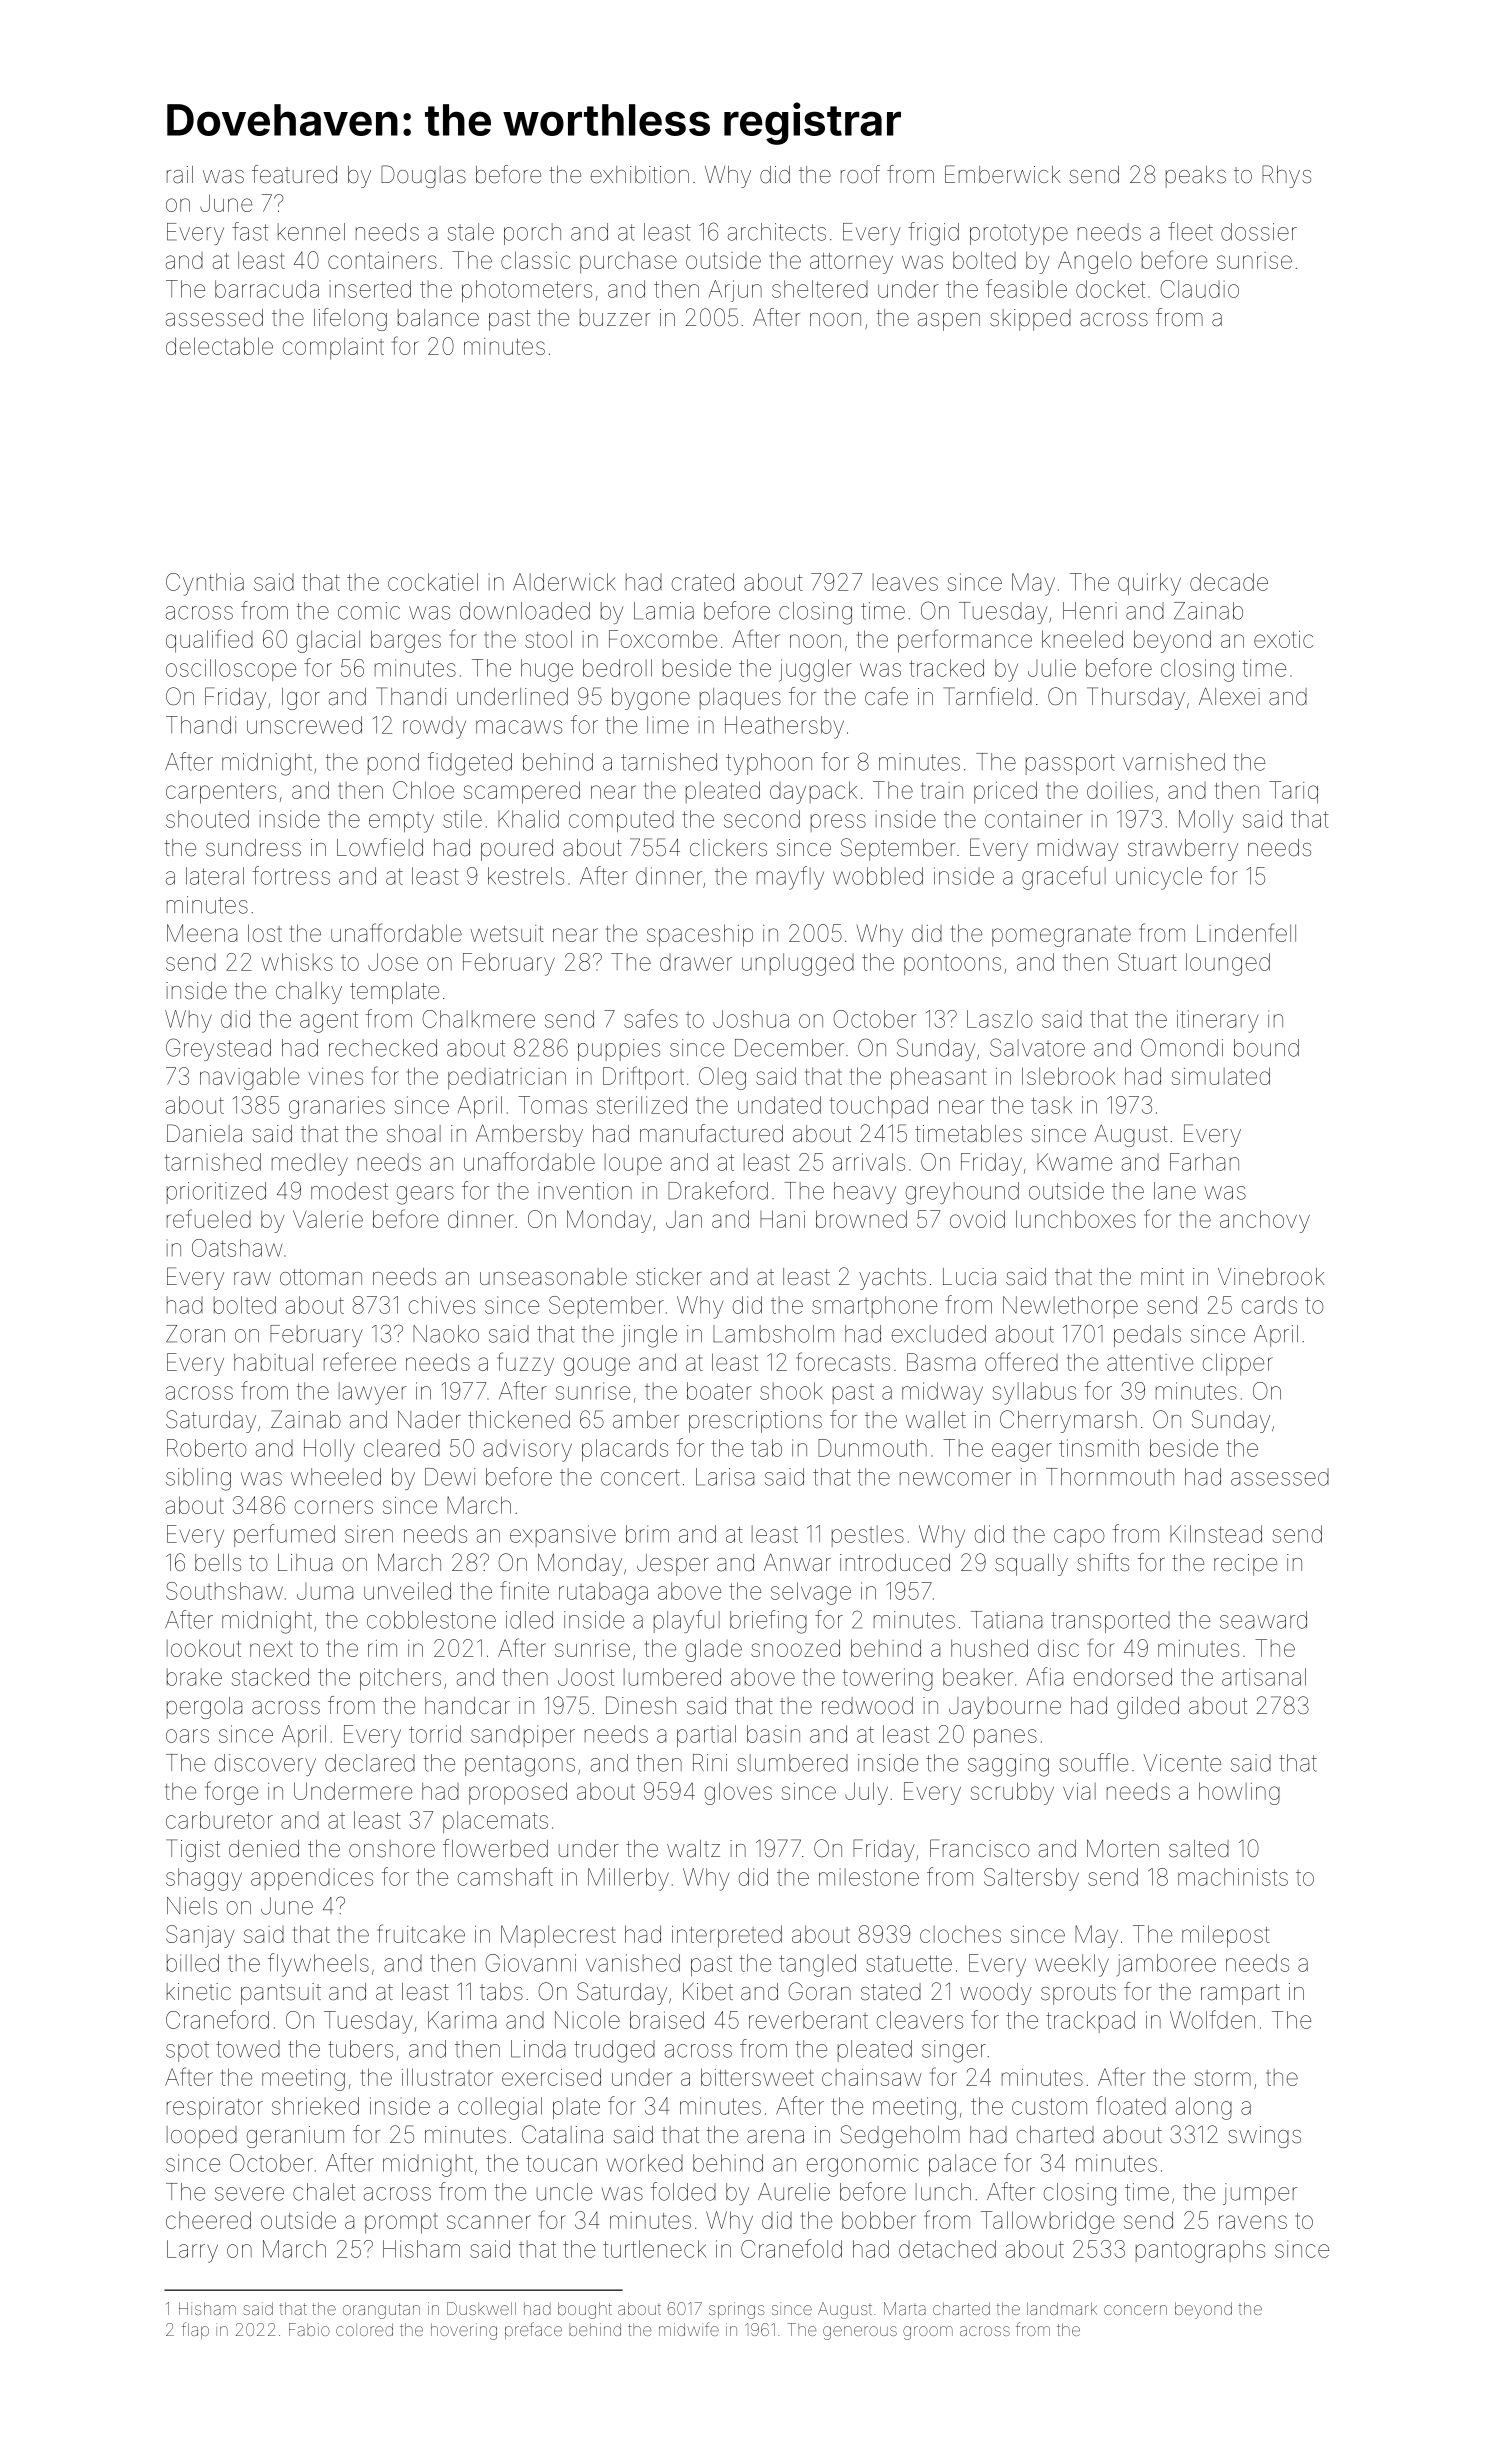  What do you see at coordinates (231, 1793) in the image?
I see `forge` at bounding box center [231, 1793].
